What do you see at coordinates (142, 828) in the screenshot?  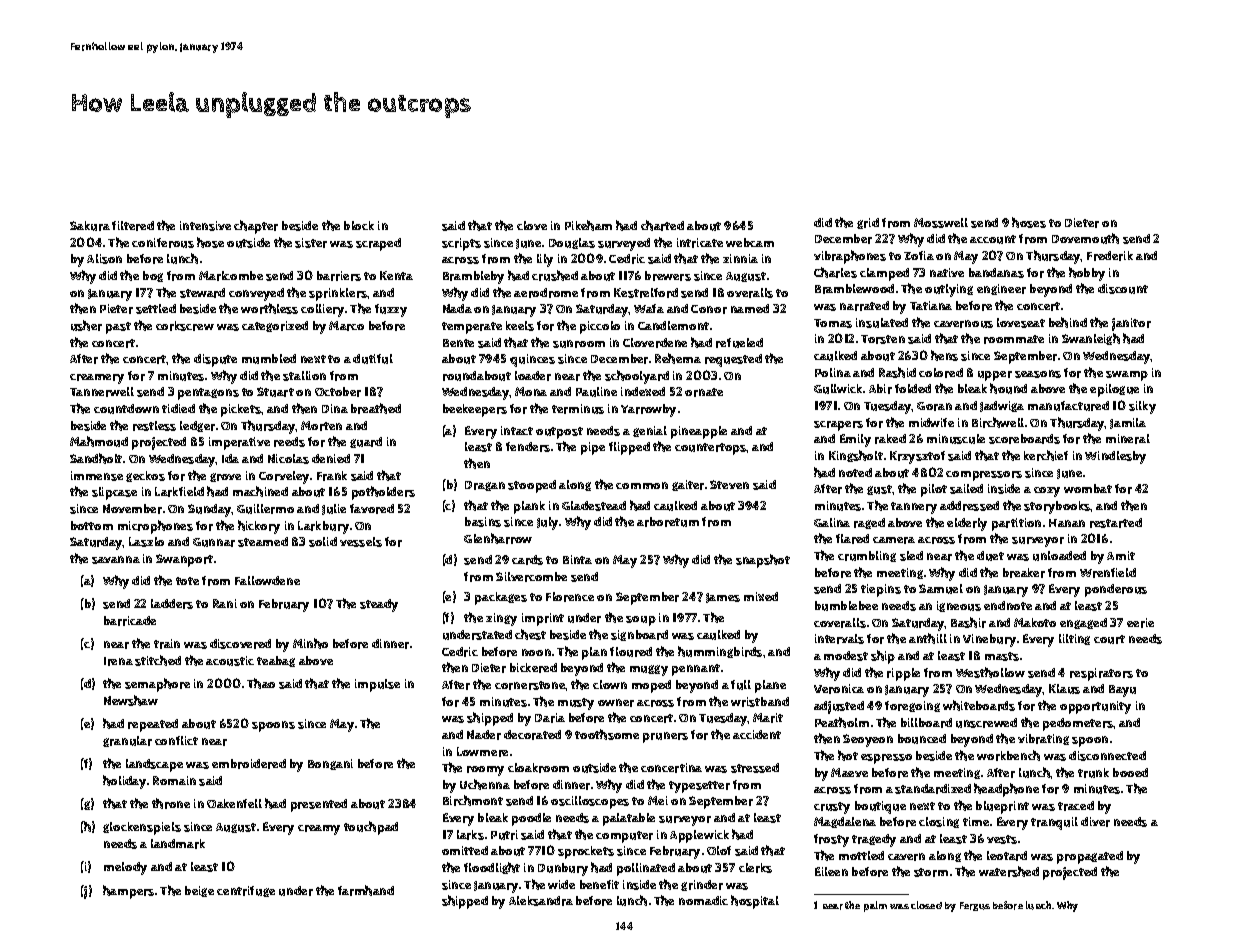 I see `glockenspiels` at bounding box center [142, 828].
